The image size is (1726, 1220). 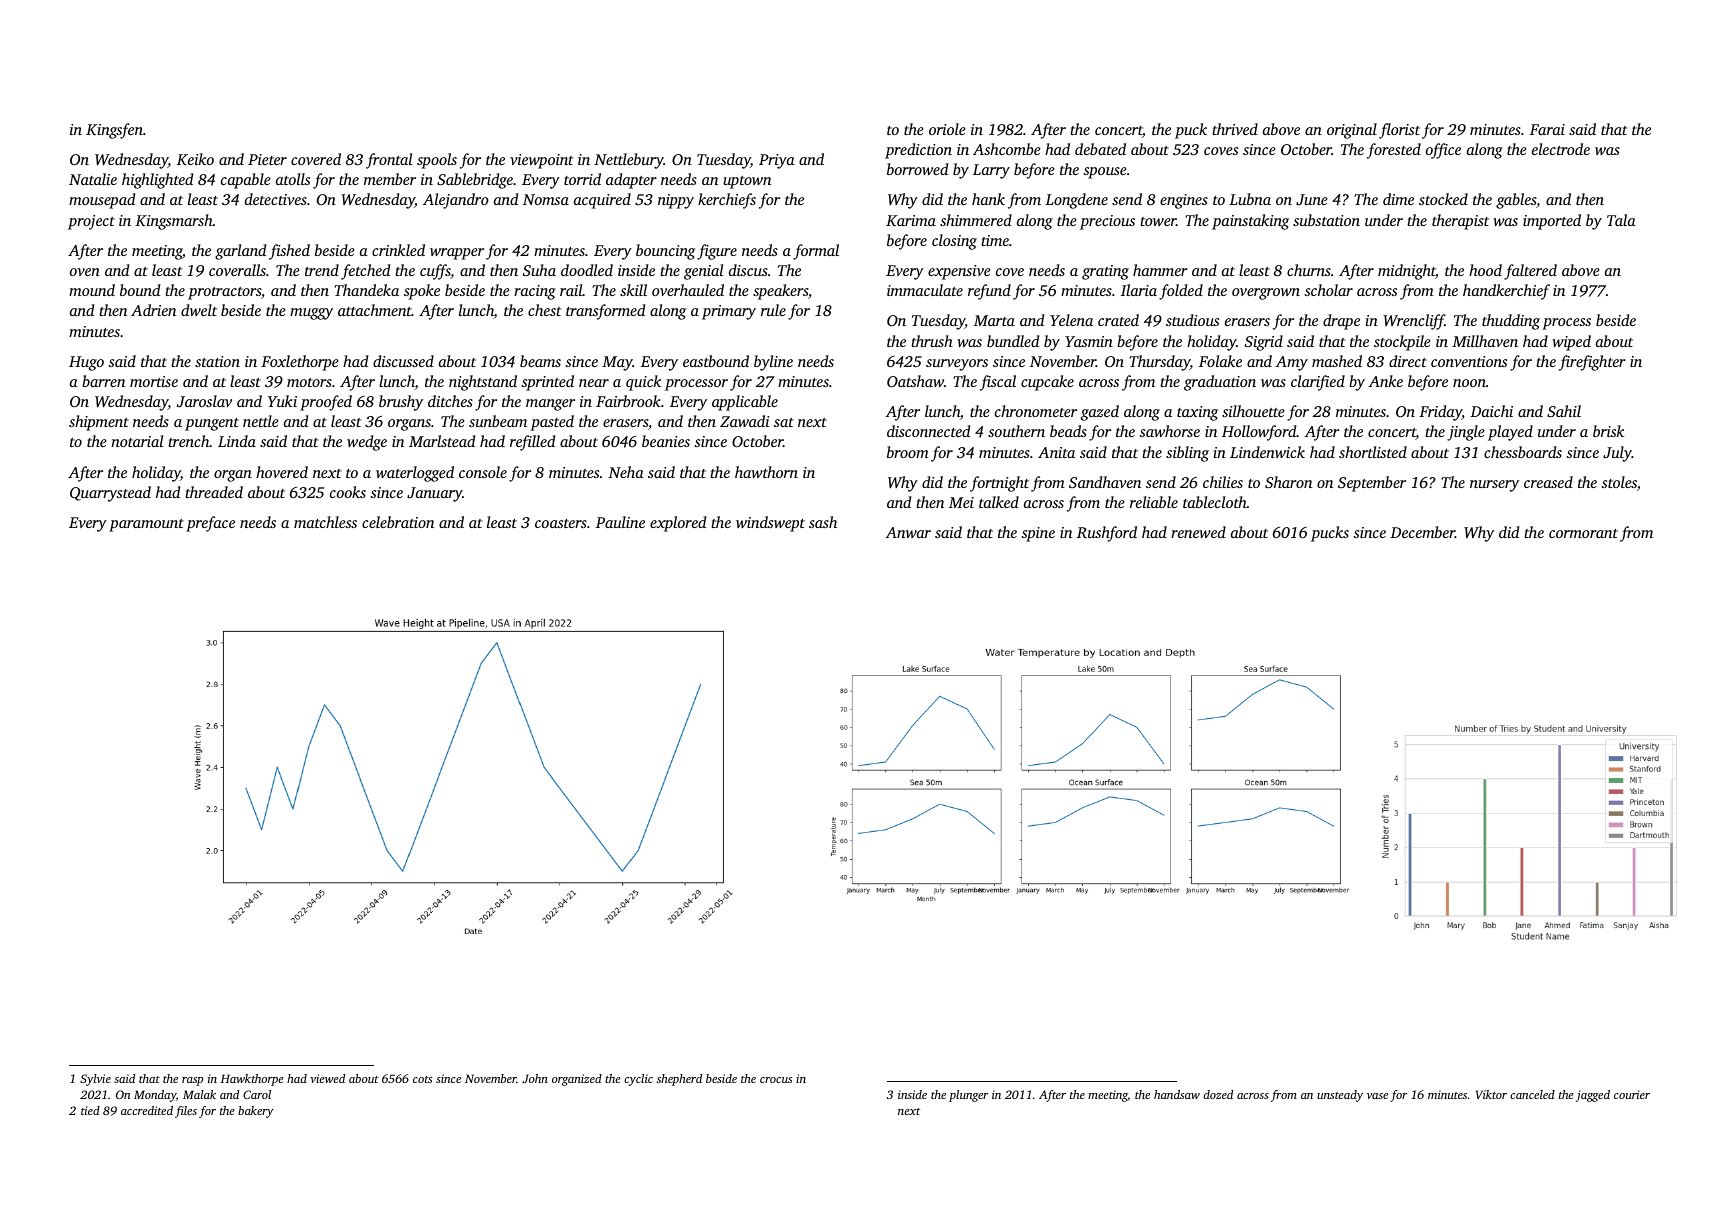 I want to click on paramount, so click(x=146, y=525).
